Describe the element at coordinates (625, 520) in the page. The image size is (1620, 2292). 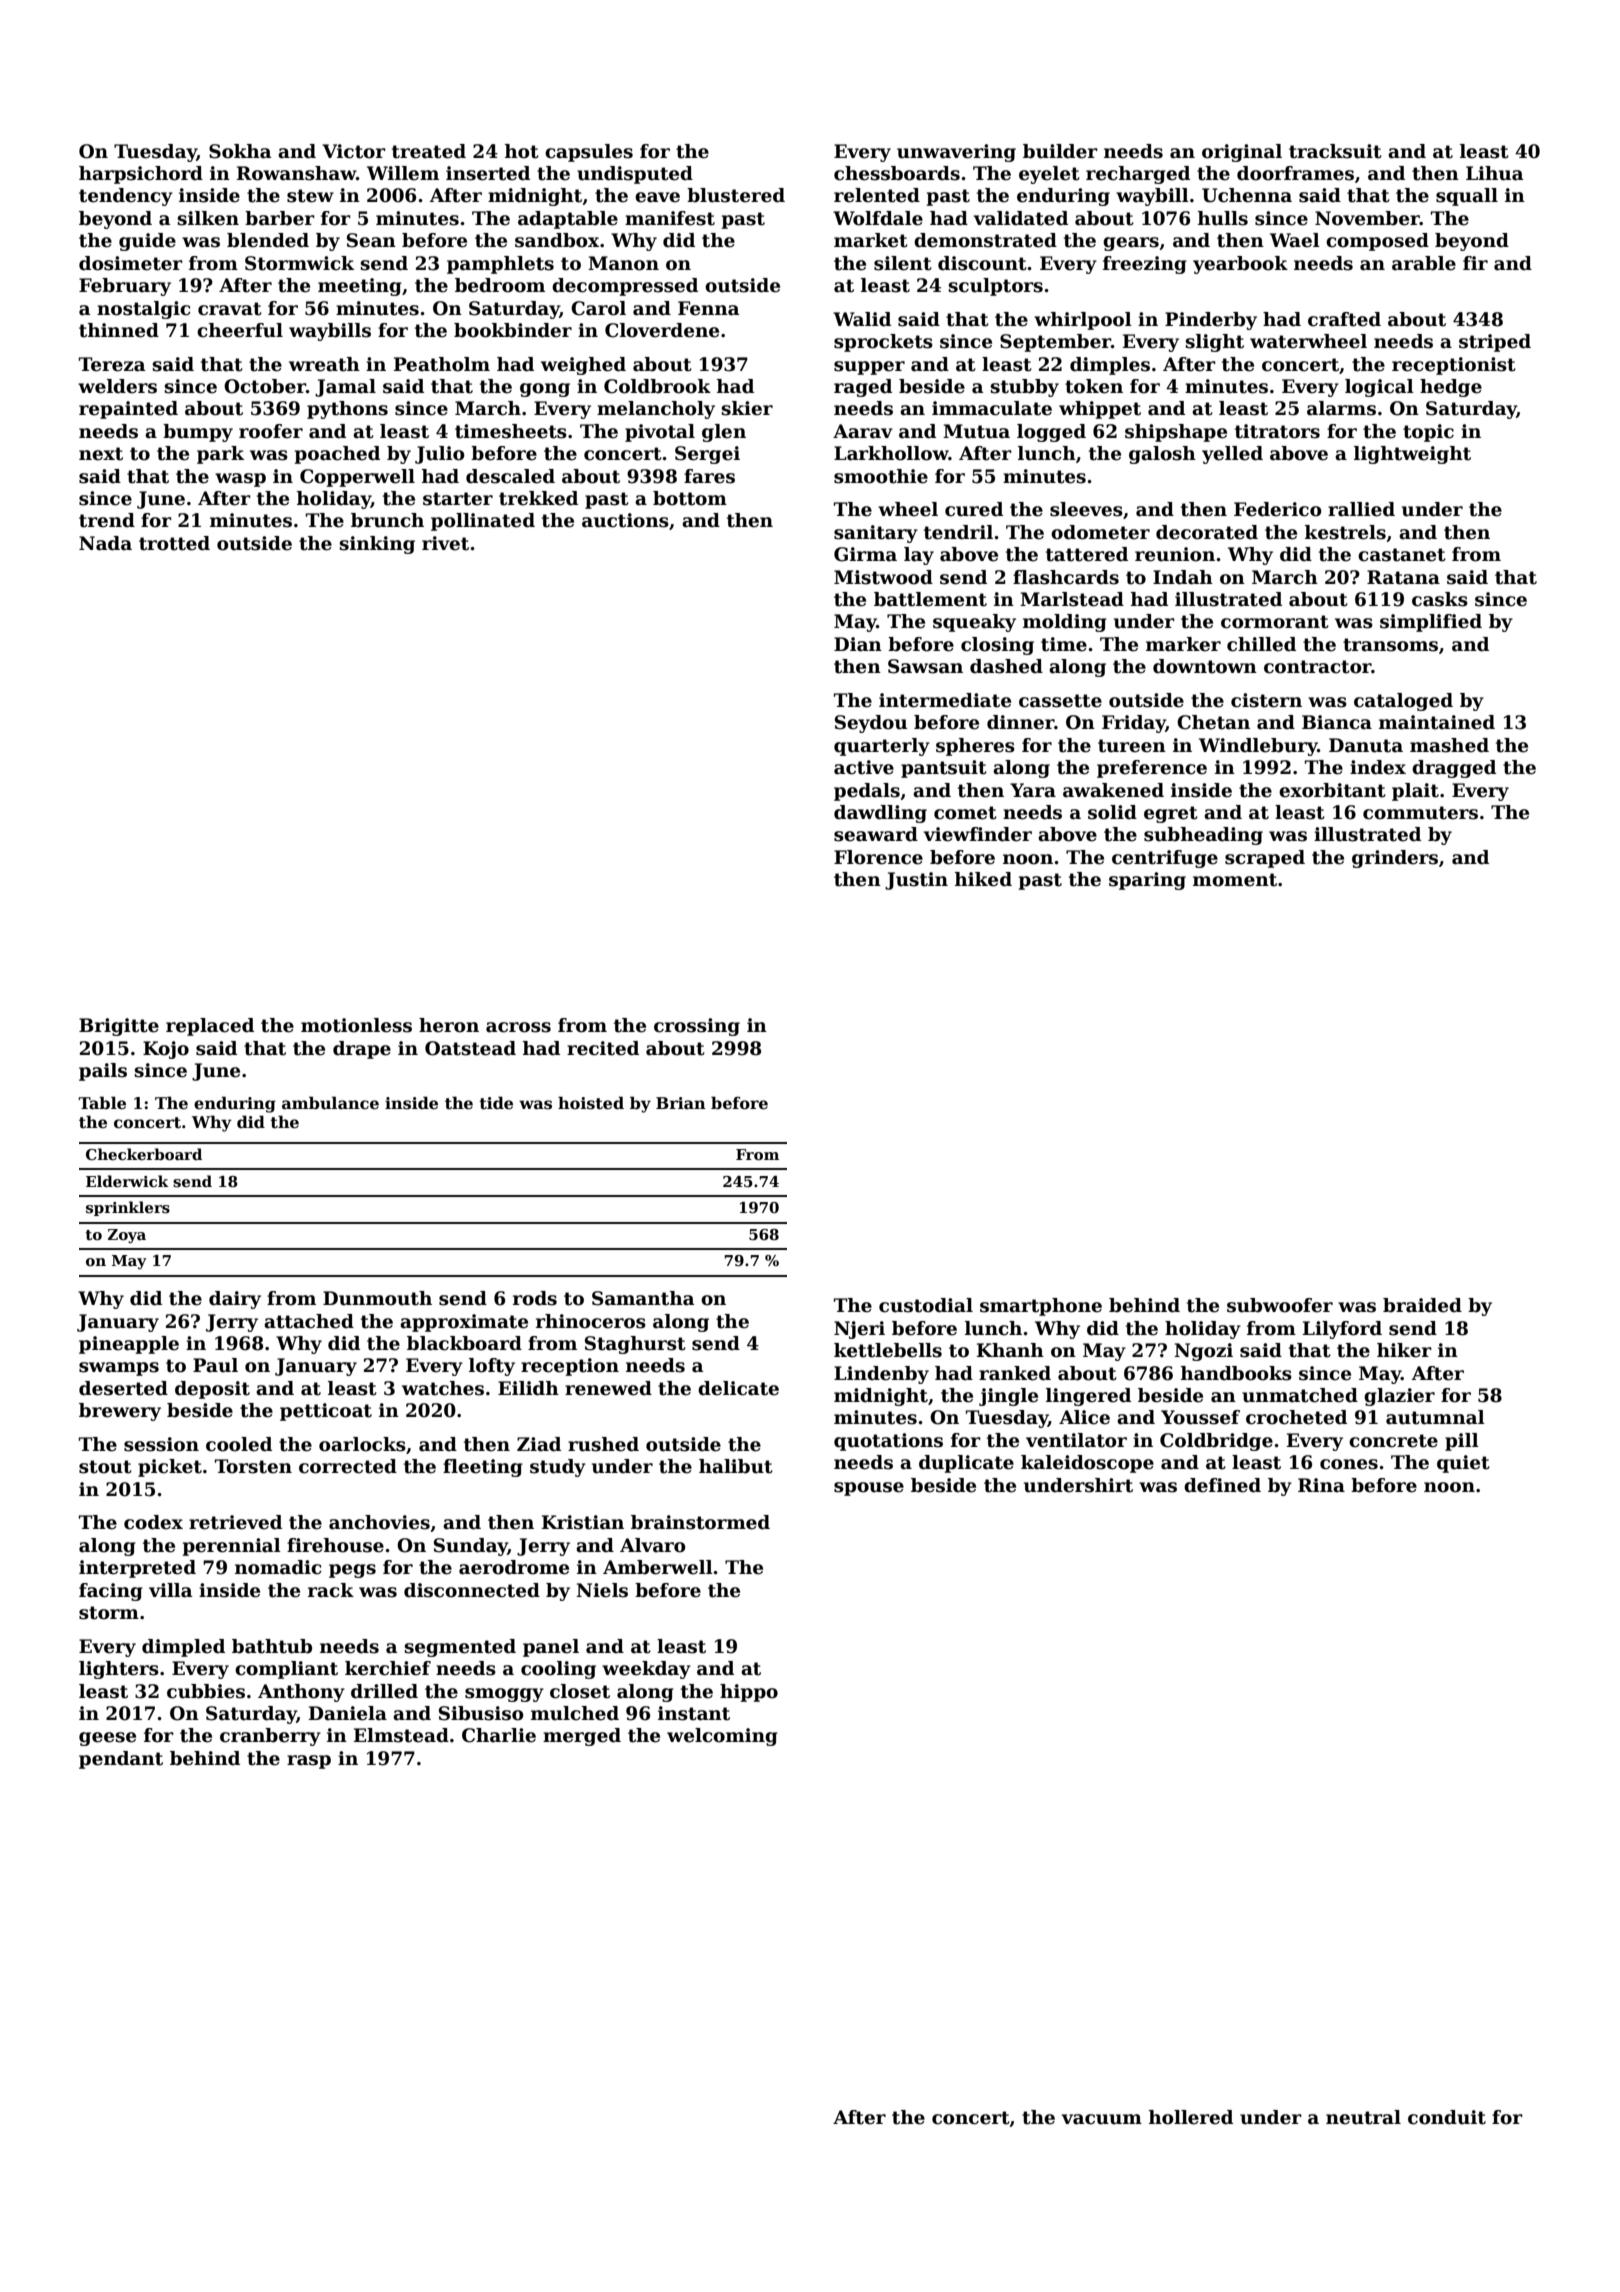
I see `auctions` at that location.
